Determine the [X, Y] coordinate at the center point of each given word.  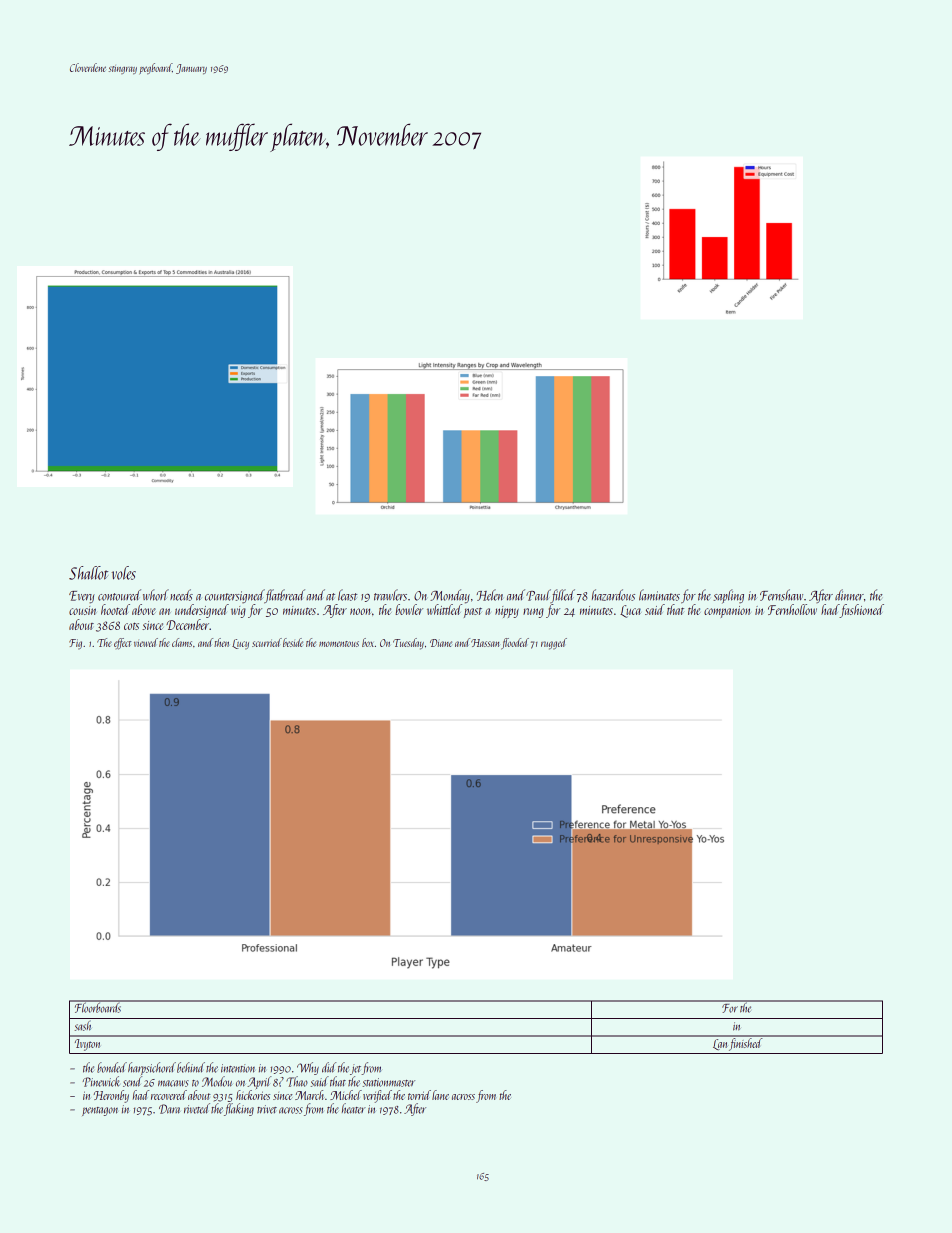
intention [238, 1068]
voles [124, 573]
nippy [507, 612]
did [329, 1067]
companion [727, 612]
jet [356, 1069]
